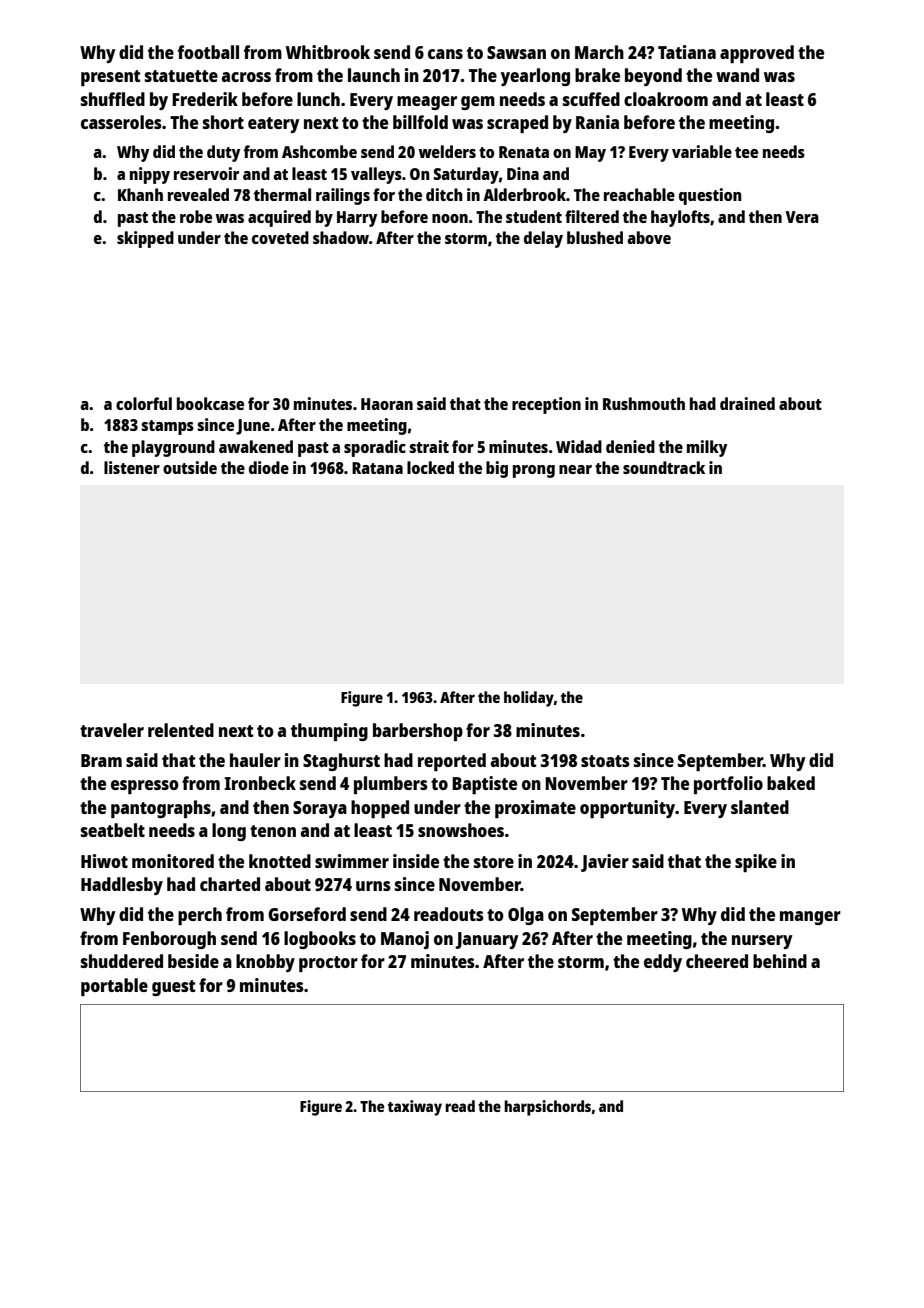 This screenshot has height=1308, width=924. Describe the element at coordinates (415, 1108) in the screenshot. I see `taxiway` at that location.
